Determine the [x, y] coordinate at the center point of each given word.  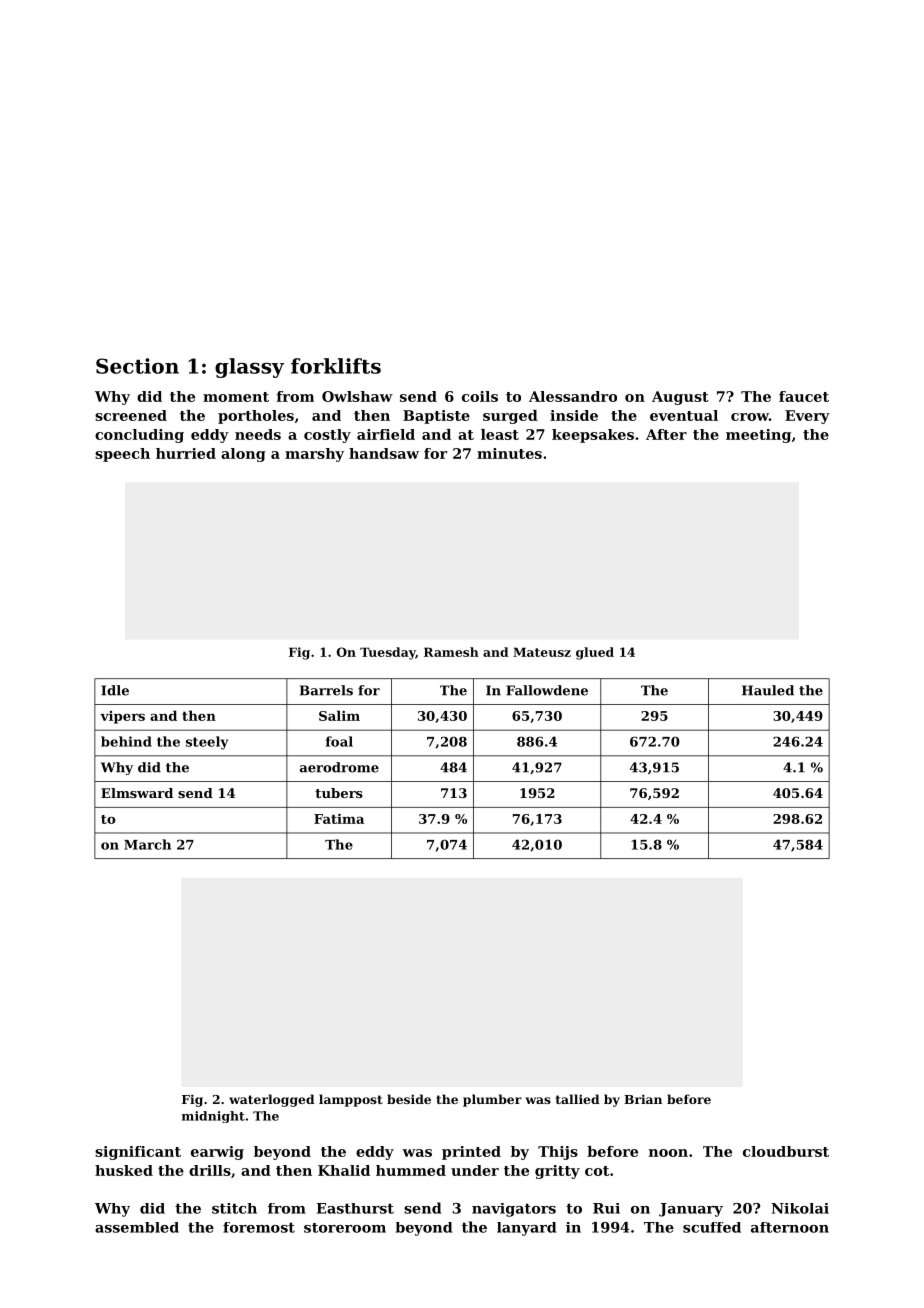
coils [480, 396]
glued [595, 653]
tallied [578, 1099]
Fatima [339, 819]
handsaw [384, 453]
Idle [115, 690]
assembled [137, 1227]
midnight [213, 1117]
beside [409, 1099]
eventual [684, 415]
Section [137, 366]
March [147, 844]
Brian [643, 1099]
